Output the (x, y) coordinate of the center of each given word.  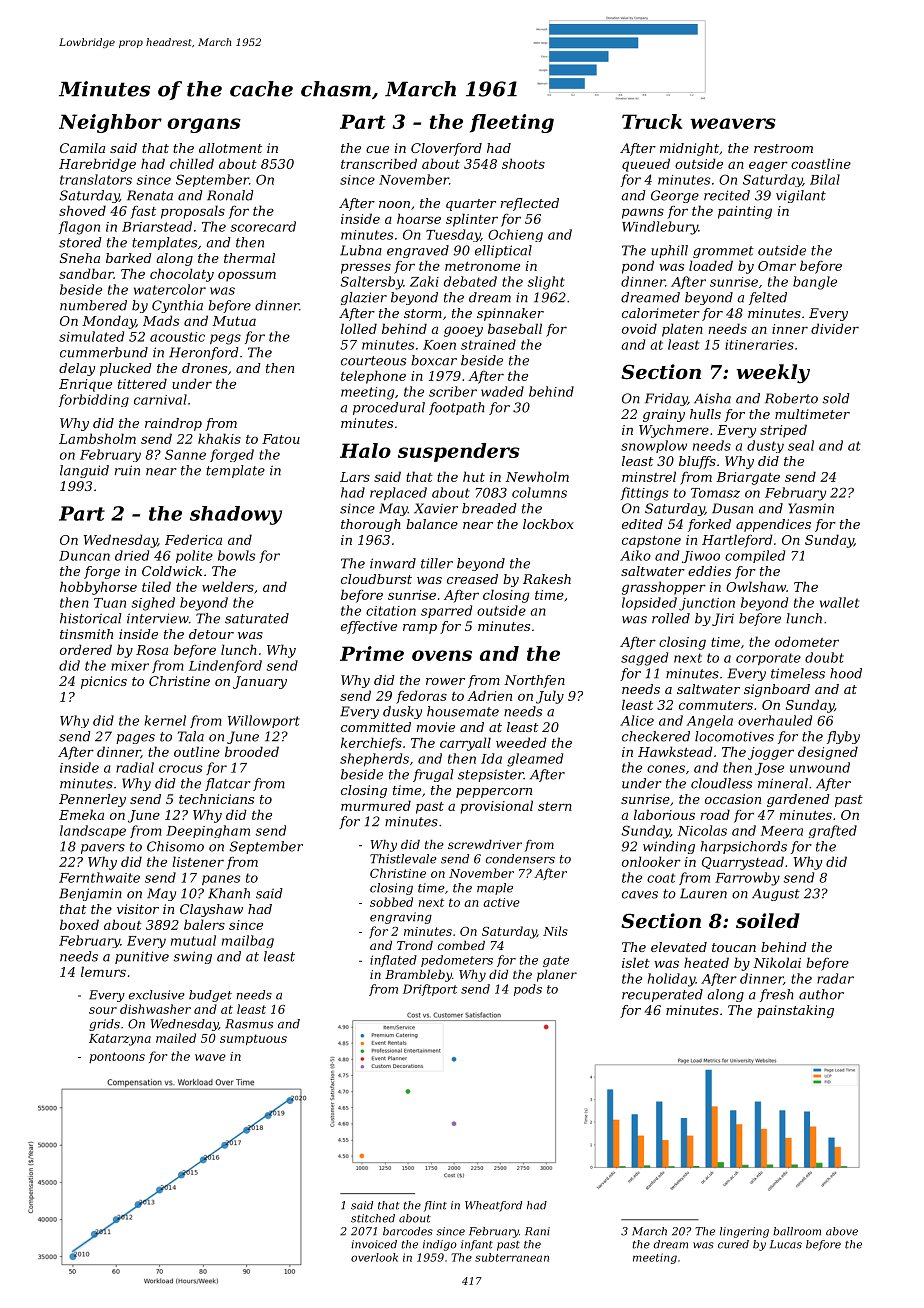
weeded (521, 742)
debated (470, 281)
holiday (671, 980)
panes (221, 880)
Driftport (430, 990)
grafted (833, 831)
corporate (768, 659)
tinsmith (86, 634)
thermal (249, 258)
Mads (161, 320)
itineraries (759, 345)
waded (502, 391)
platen (682, 330)
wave (210, 1057)
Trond (415, 945)
